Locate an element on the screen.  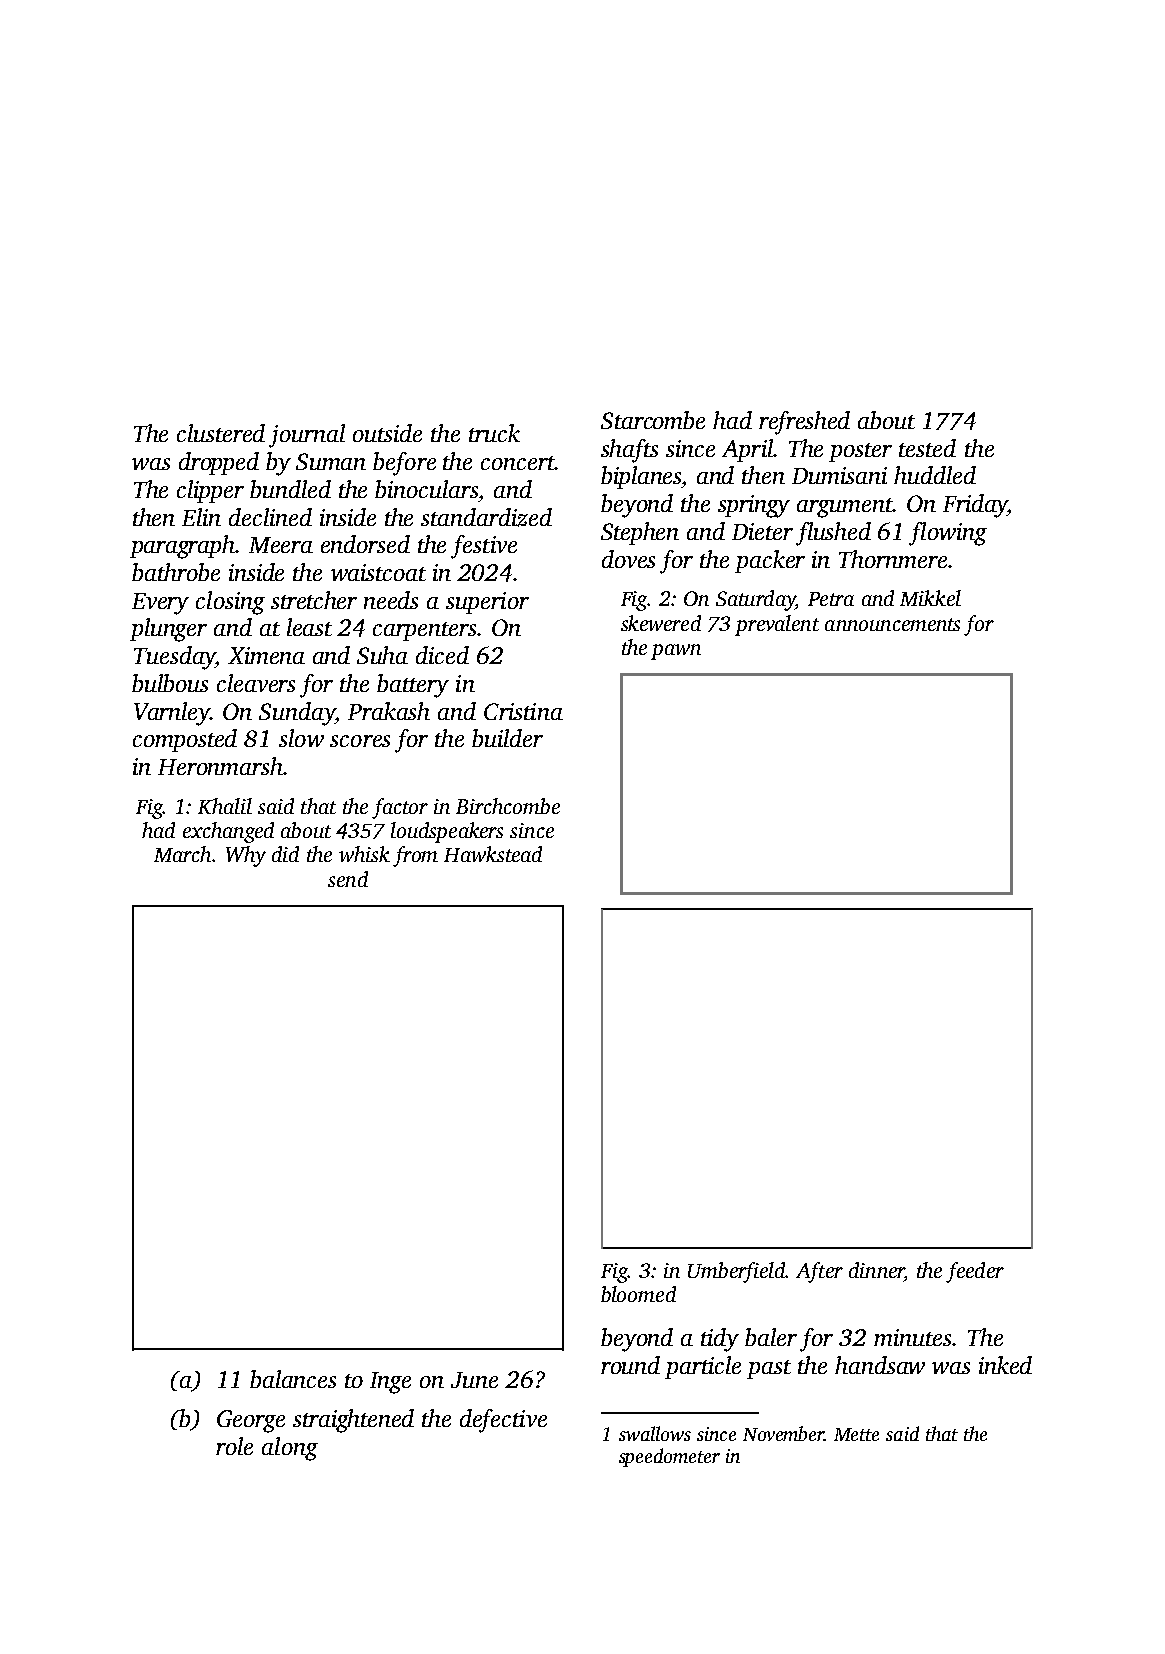
dinner is located at coordinates (876, 1270).
